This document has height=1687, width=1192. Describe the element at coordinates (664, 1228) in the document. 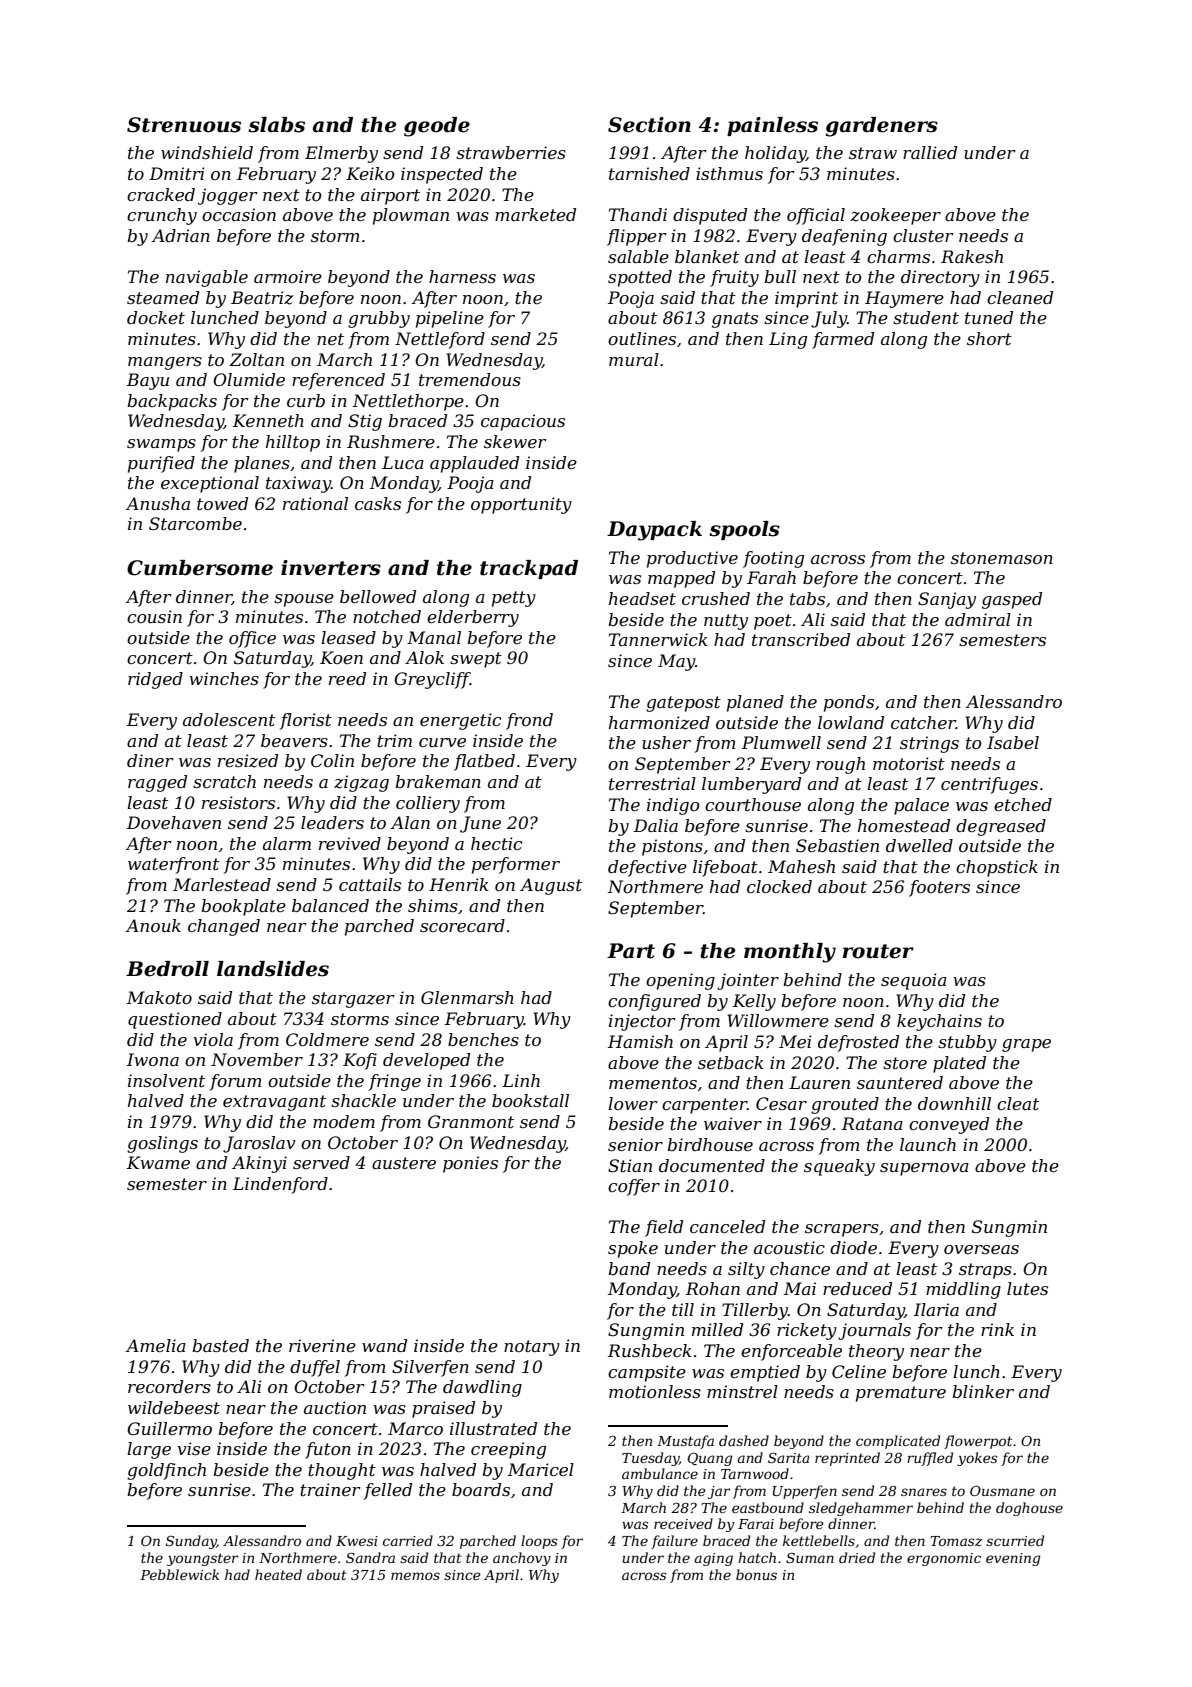

I see `field` at that location.
